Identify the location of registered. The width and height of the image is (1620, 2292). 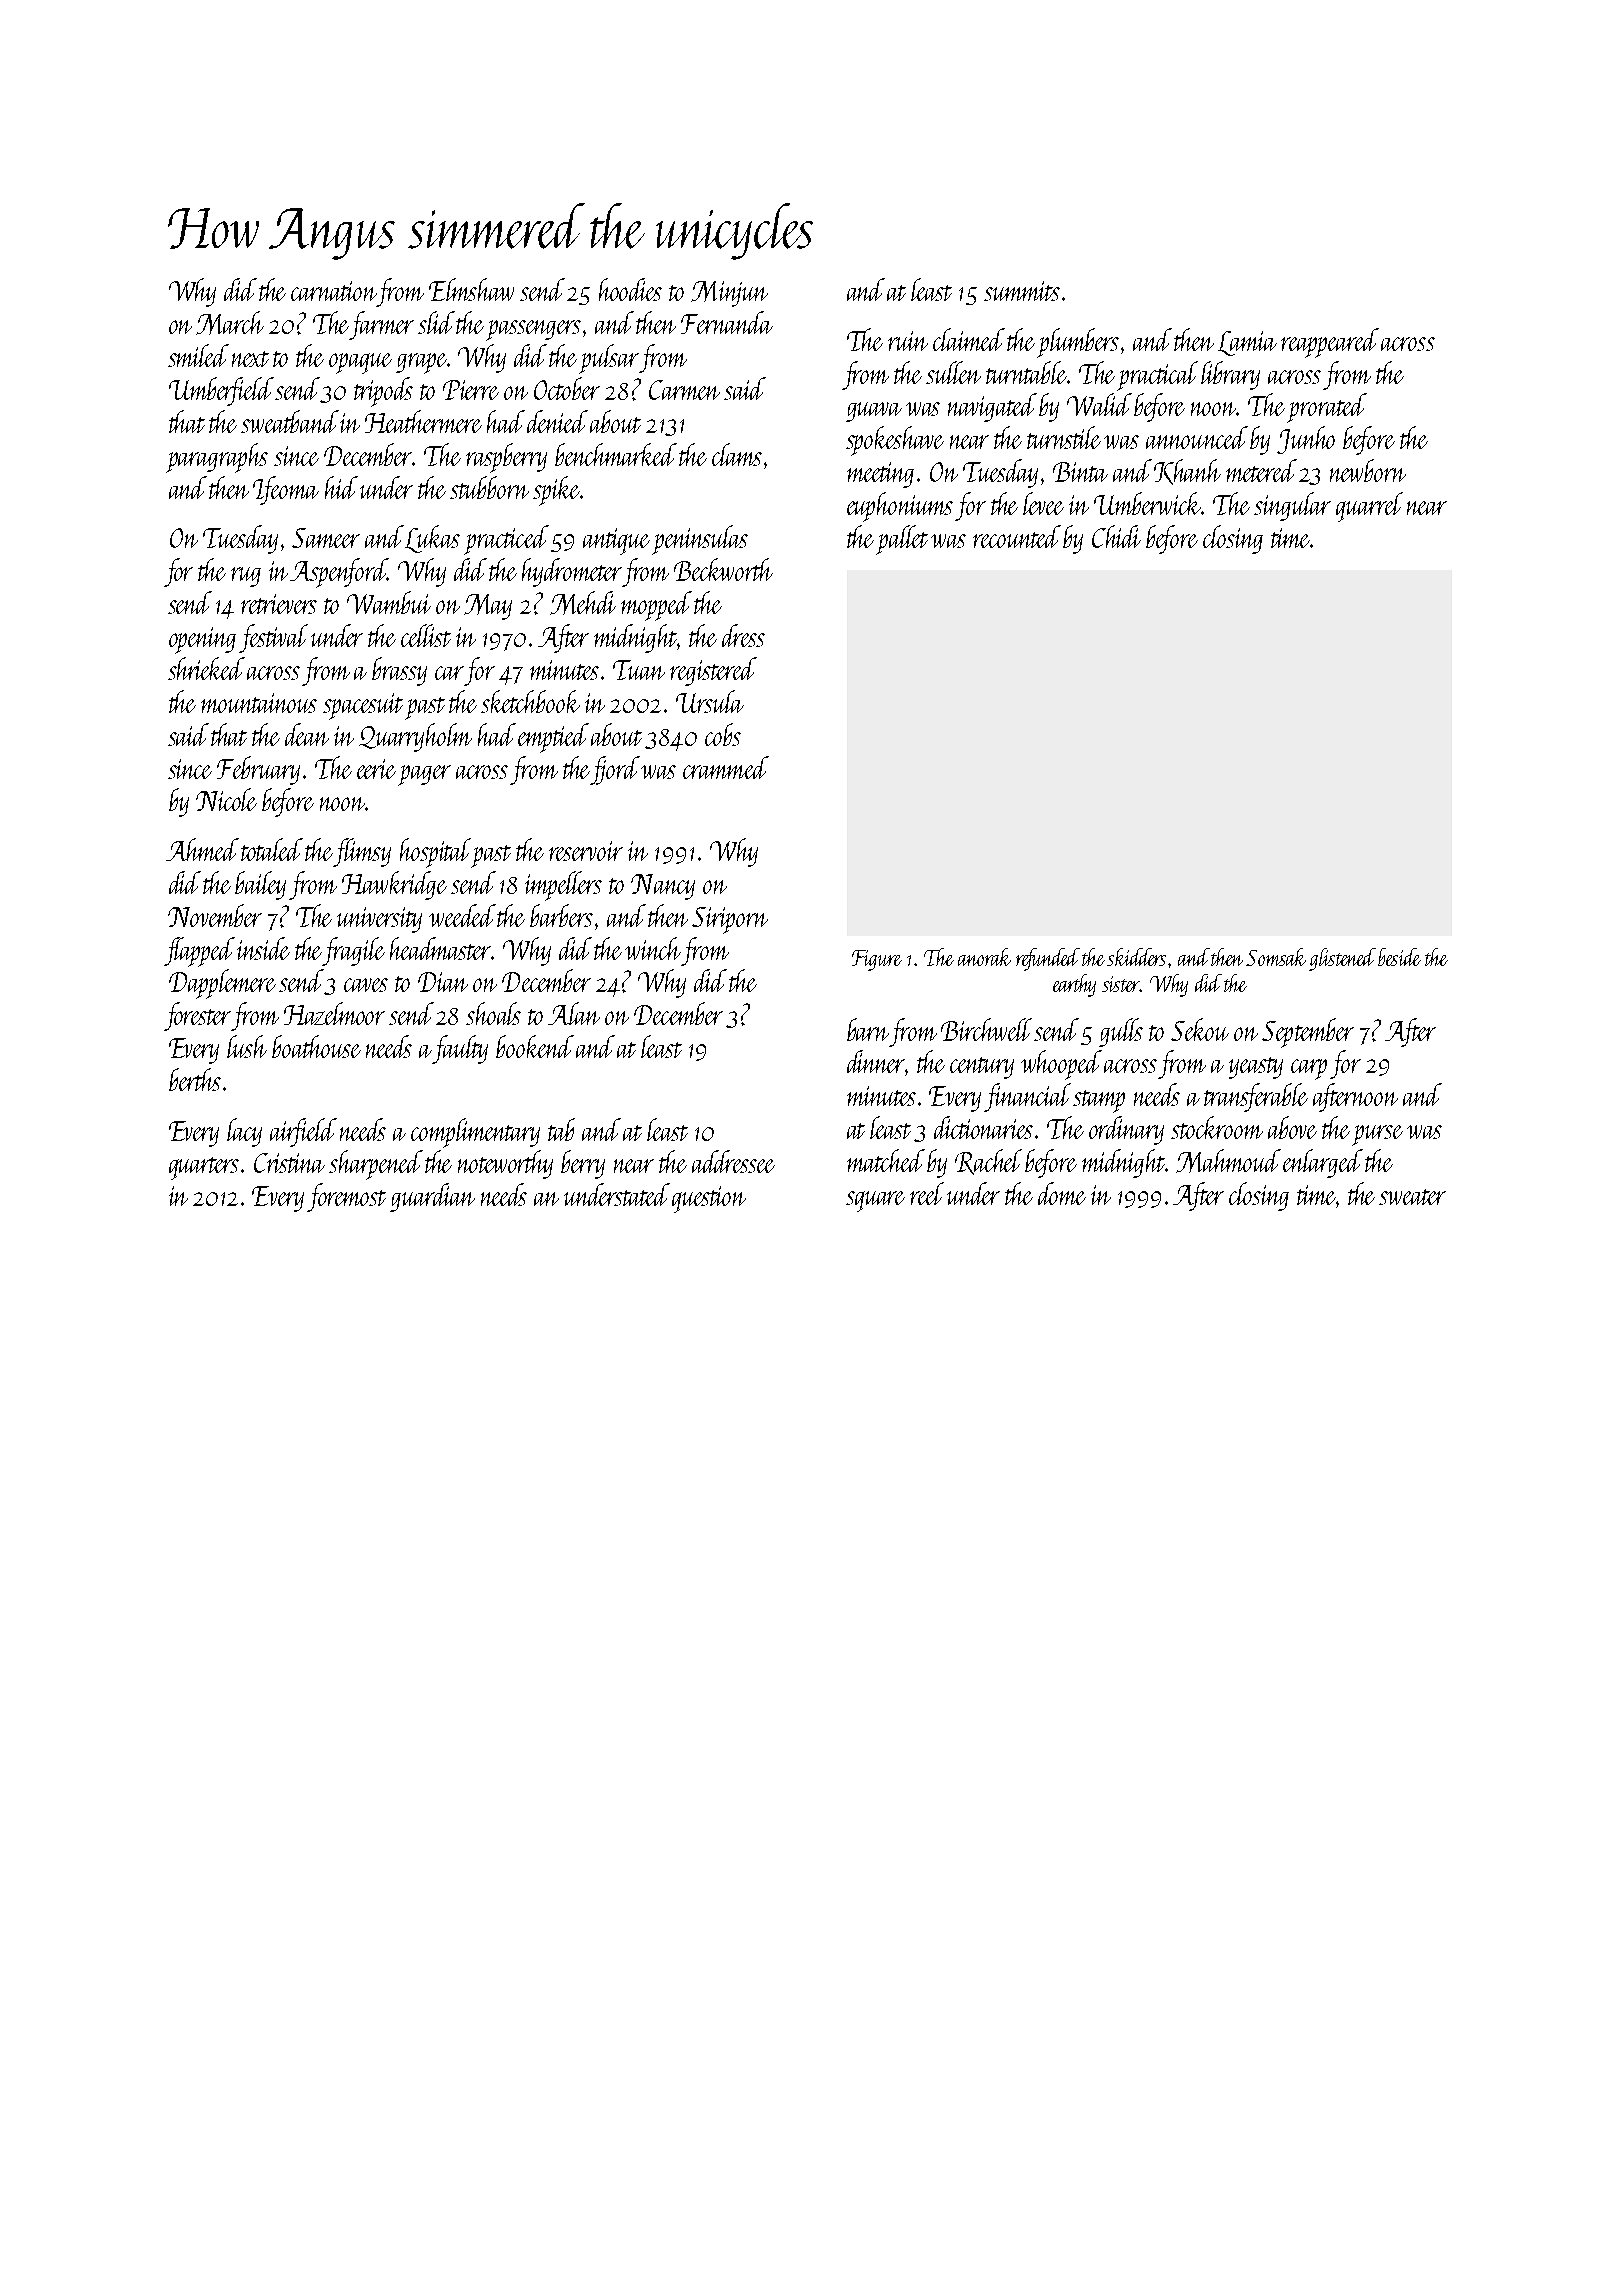
(713, 671).
